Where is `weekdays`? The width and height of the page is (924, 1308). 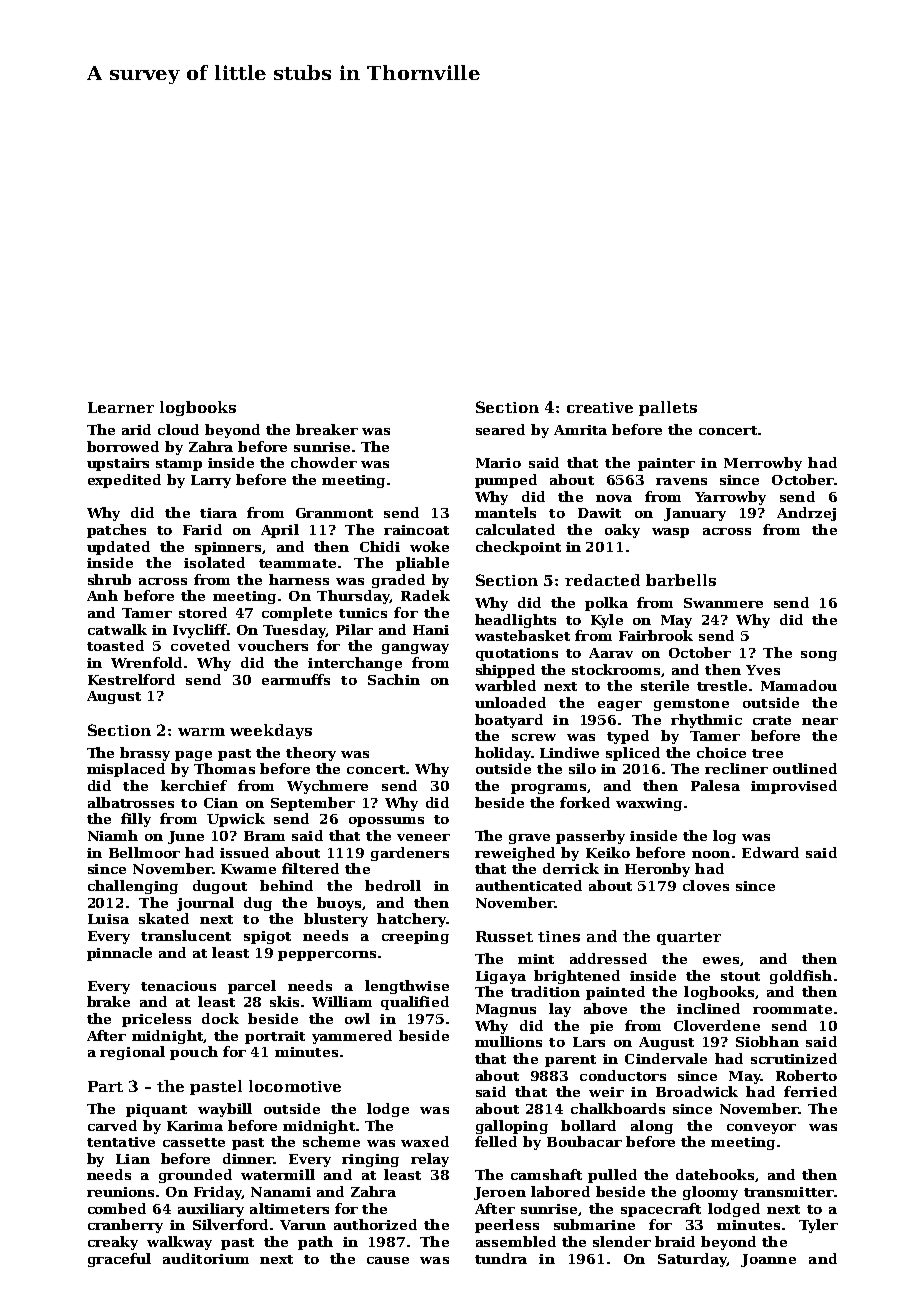
weekdays is located at coordinates (271, 731).
